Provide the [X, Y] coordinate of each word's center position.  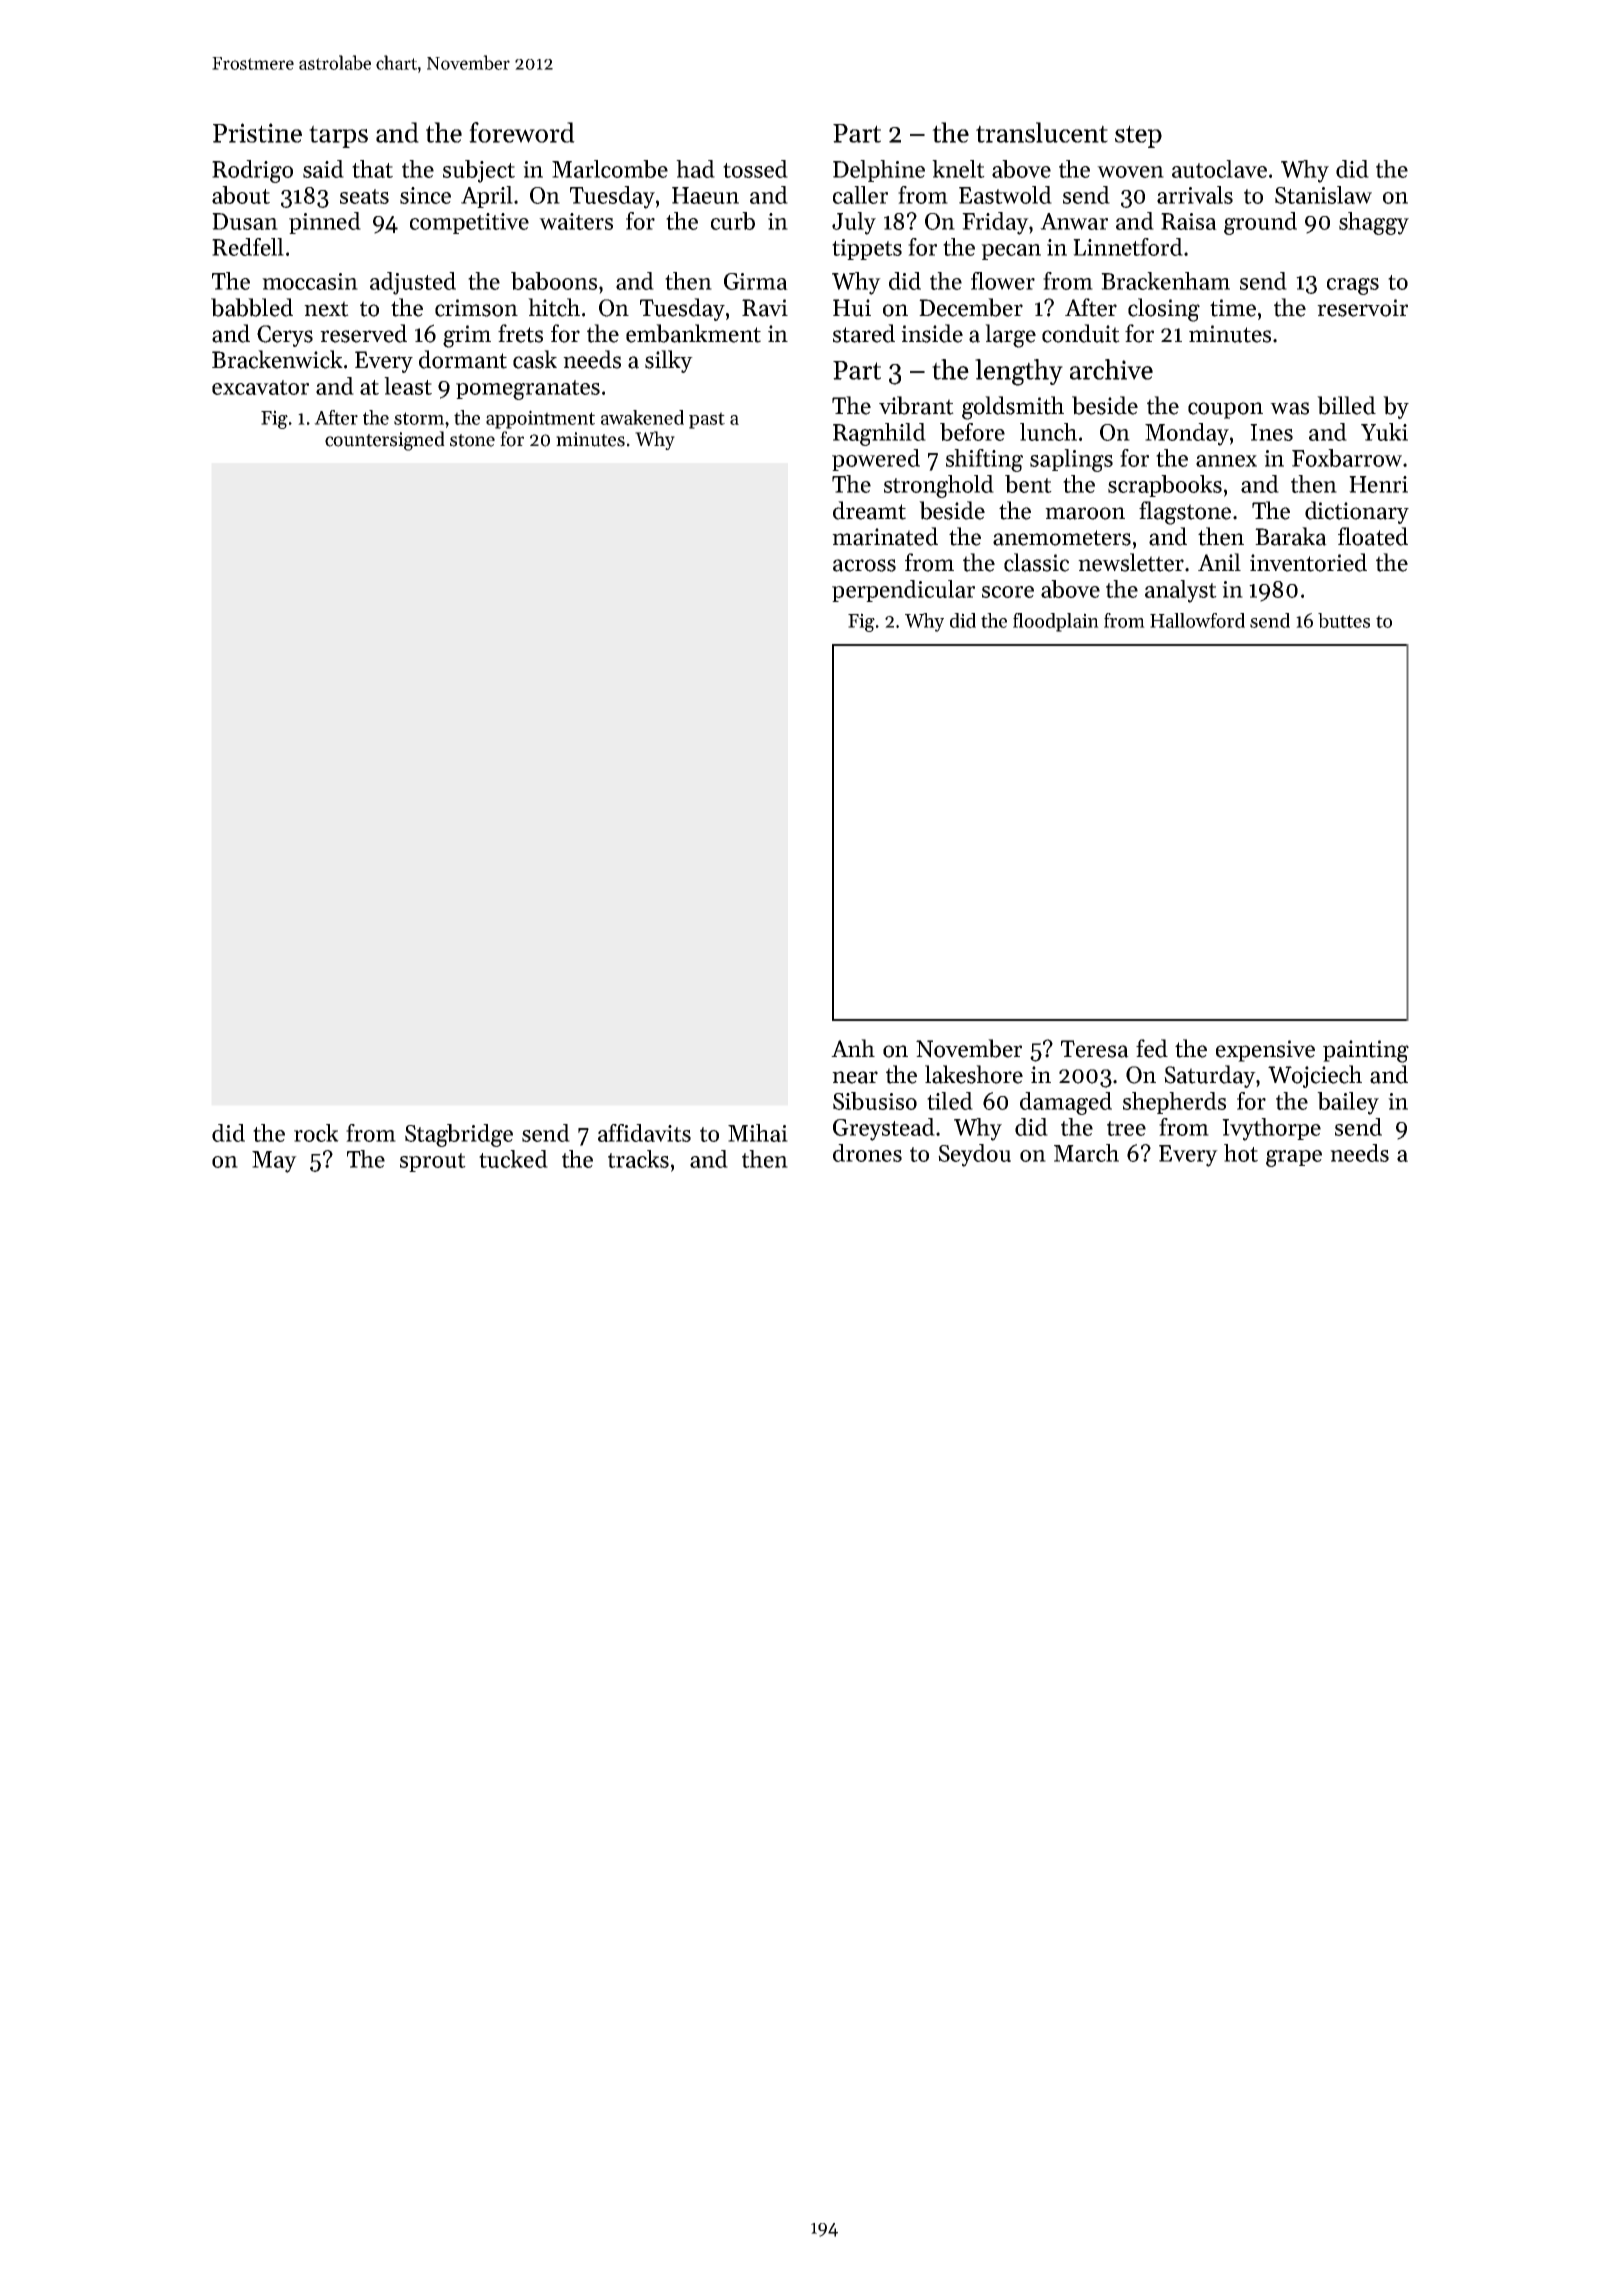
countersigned [385, 441]
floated [1373, 536]
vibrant [916, 405]
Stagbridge [459, 1135]
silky [669, 361]
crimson [476, 308]
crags [1353, 286]
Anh [853, 1048]
